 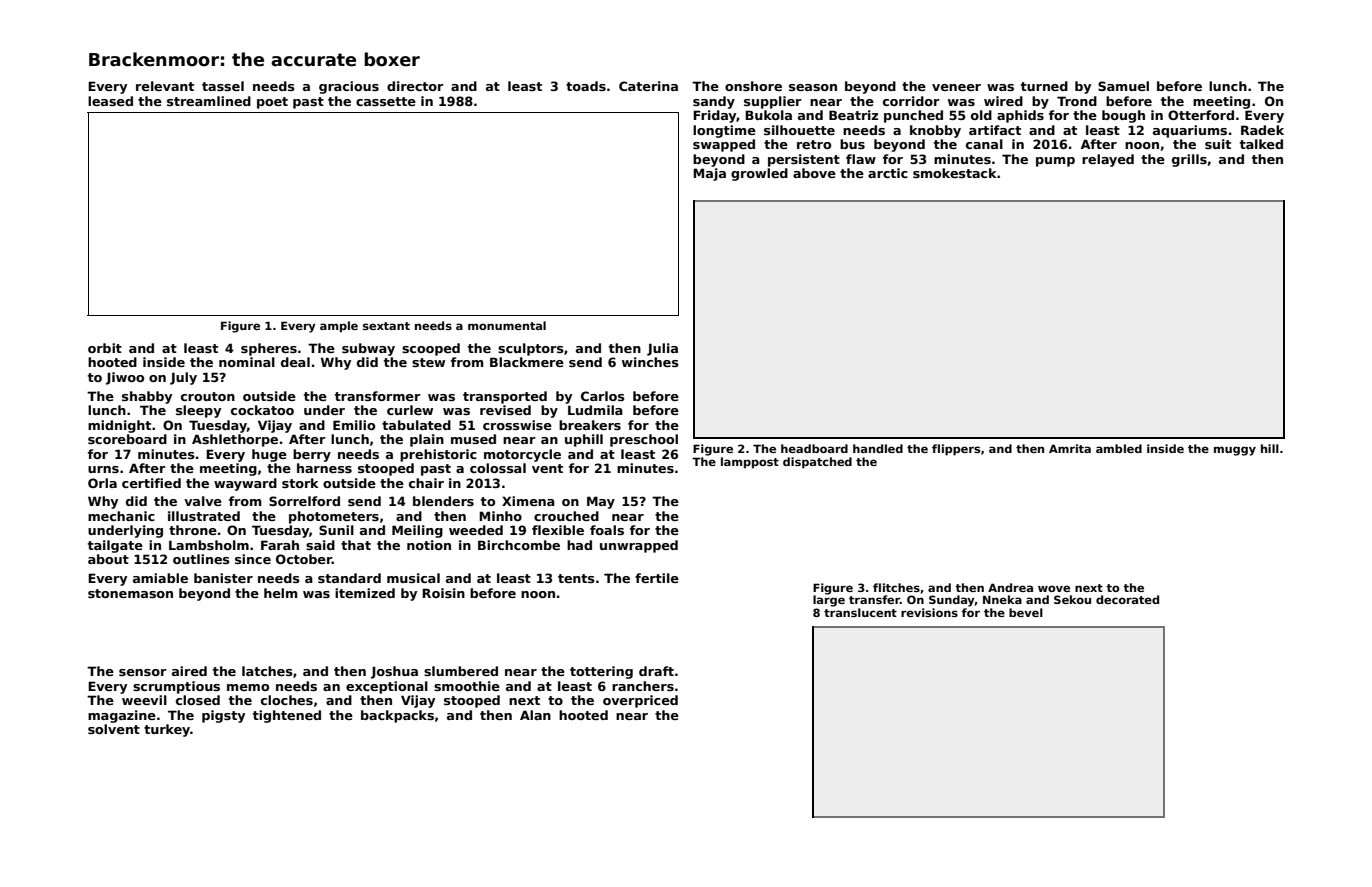 I want to click on relevant, so click(x=165, y=86).
